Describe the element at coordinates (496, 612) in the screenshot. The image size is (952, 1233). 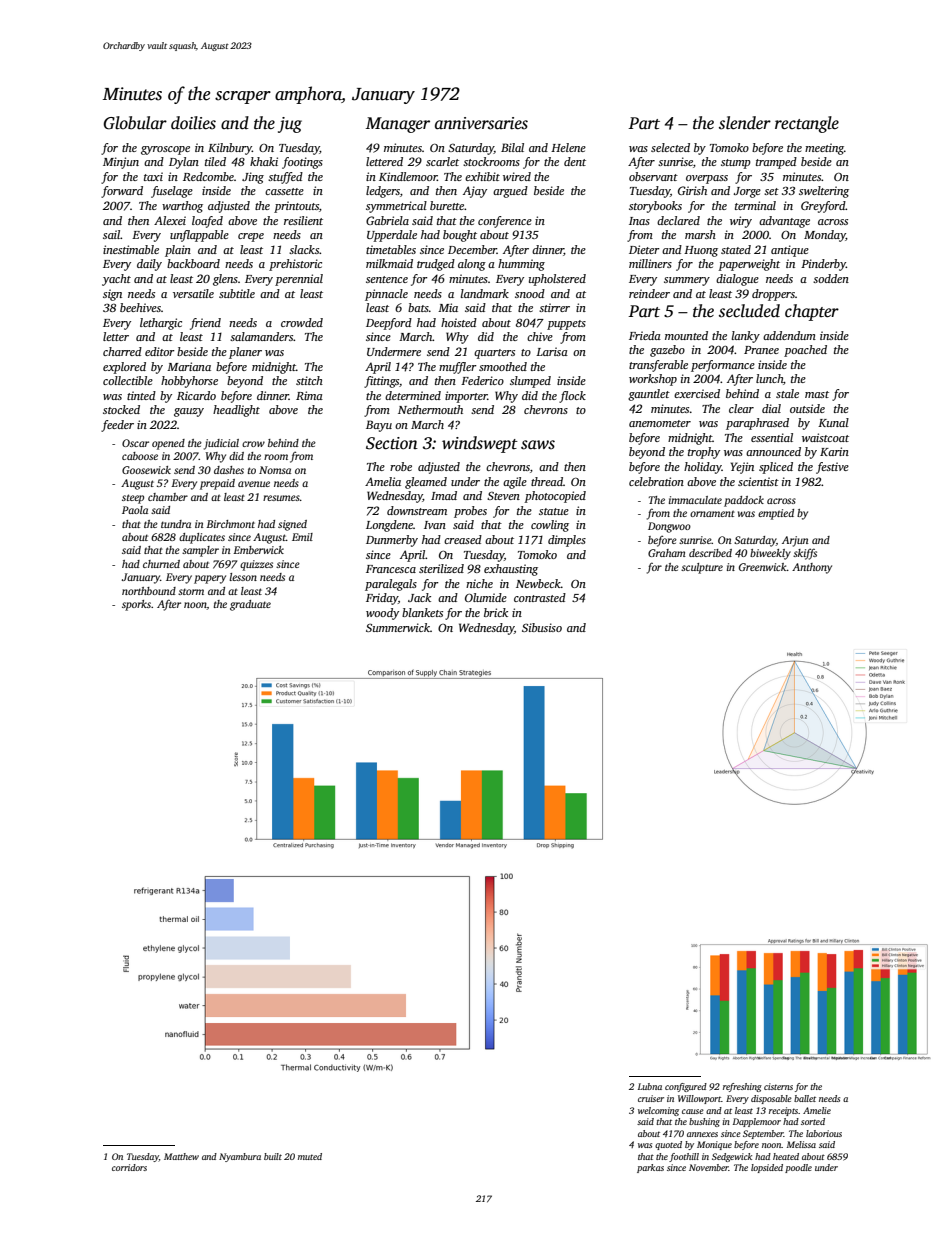
I see `brick` at that location.
